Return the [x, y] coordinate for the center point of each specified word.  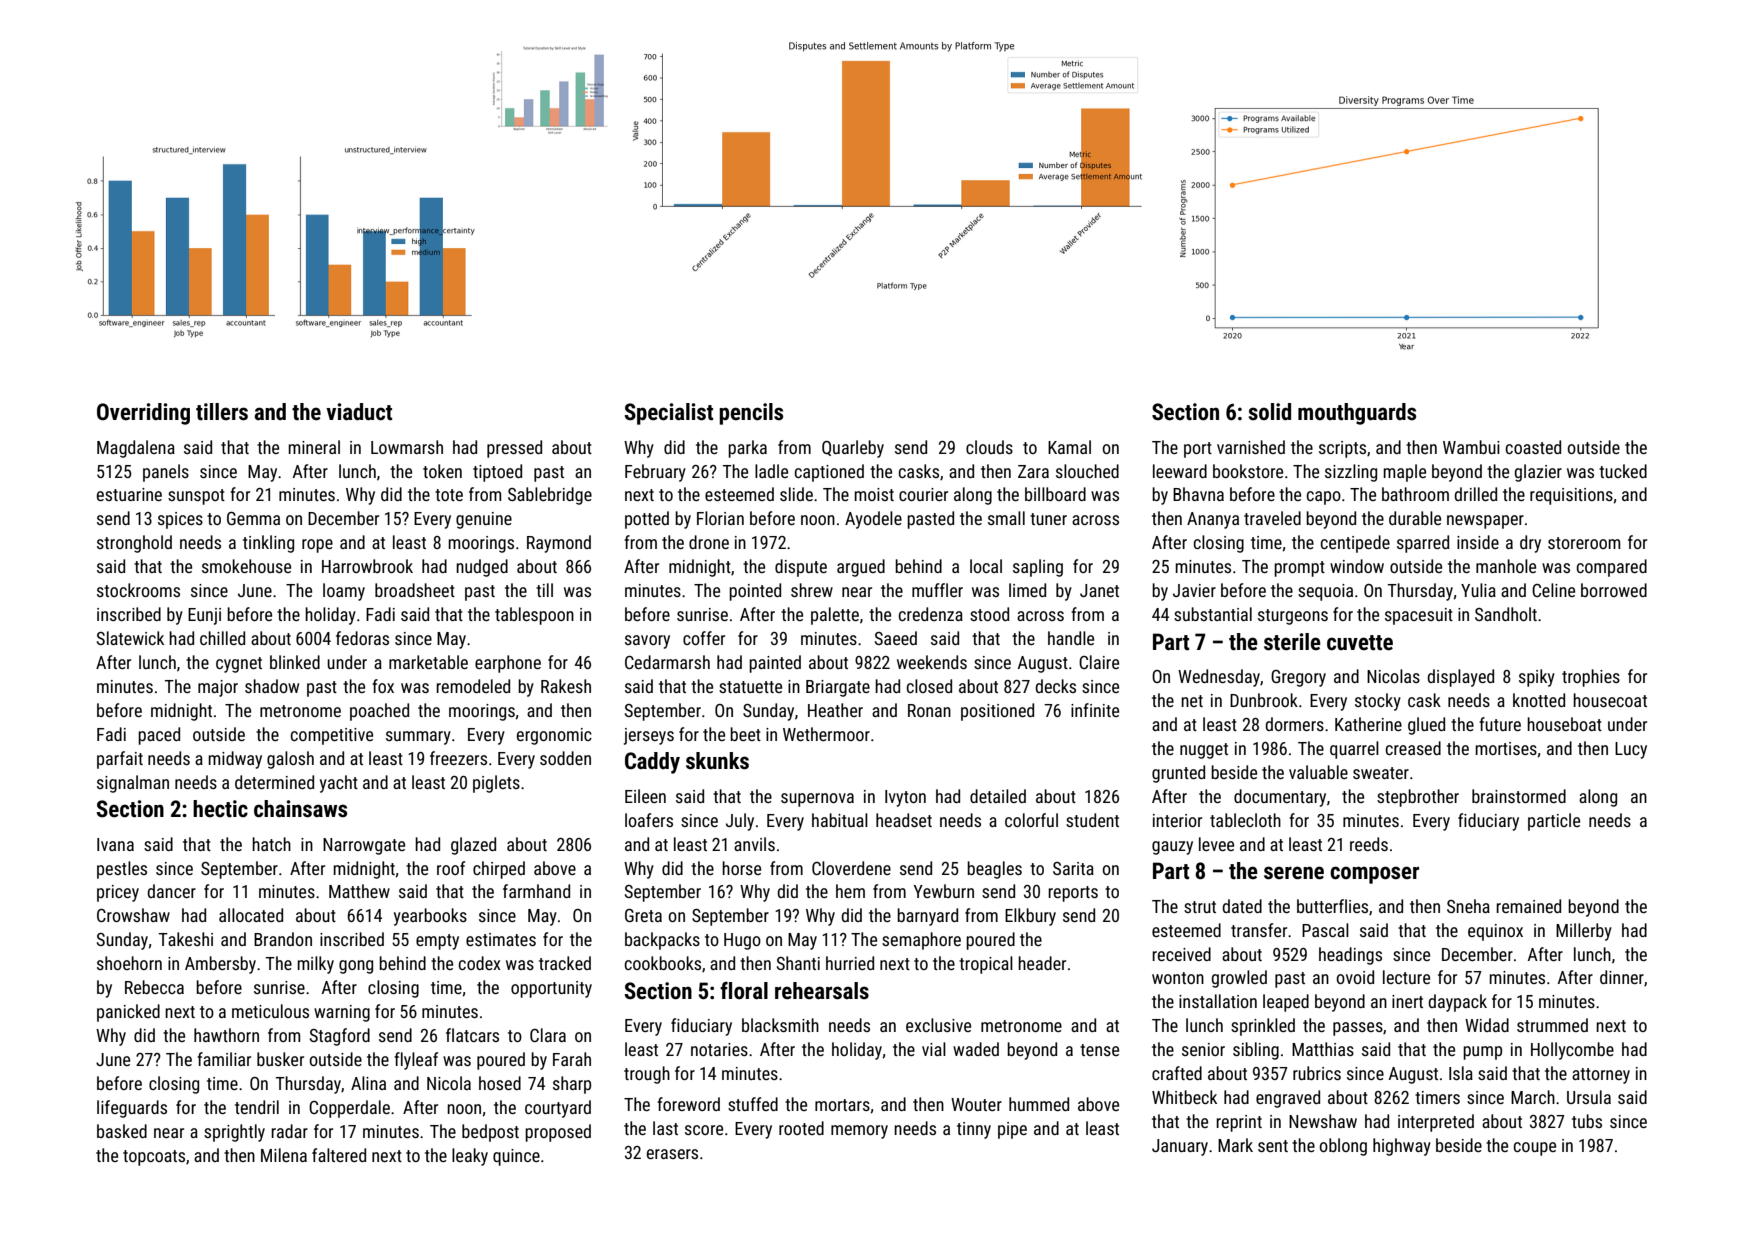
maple [1405, 473]
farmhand [536, 891]
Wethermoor [826, 734]
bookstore [1248, 471]
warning [342, 1013]
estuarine [129, 494]
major [218, 688]
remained [1528, 906]
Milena [284, 1155]
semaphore [921, 941]
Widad [1487, 1025]
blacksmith [780, 1025]
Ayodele [873, 520]
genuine [484, 520]
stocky [1378, 702]
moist [874, 494]
